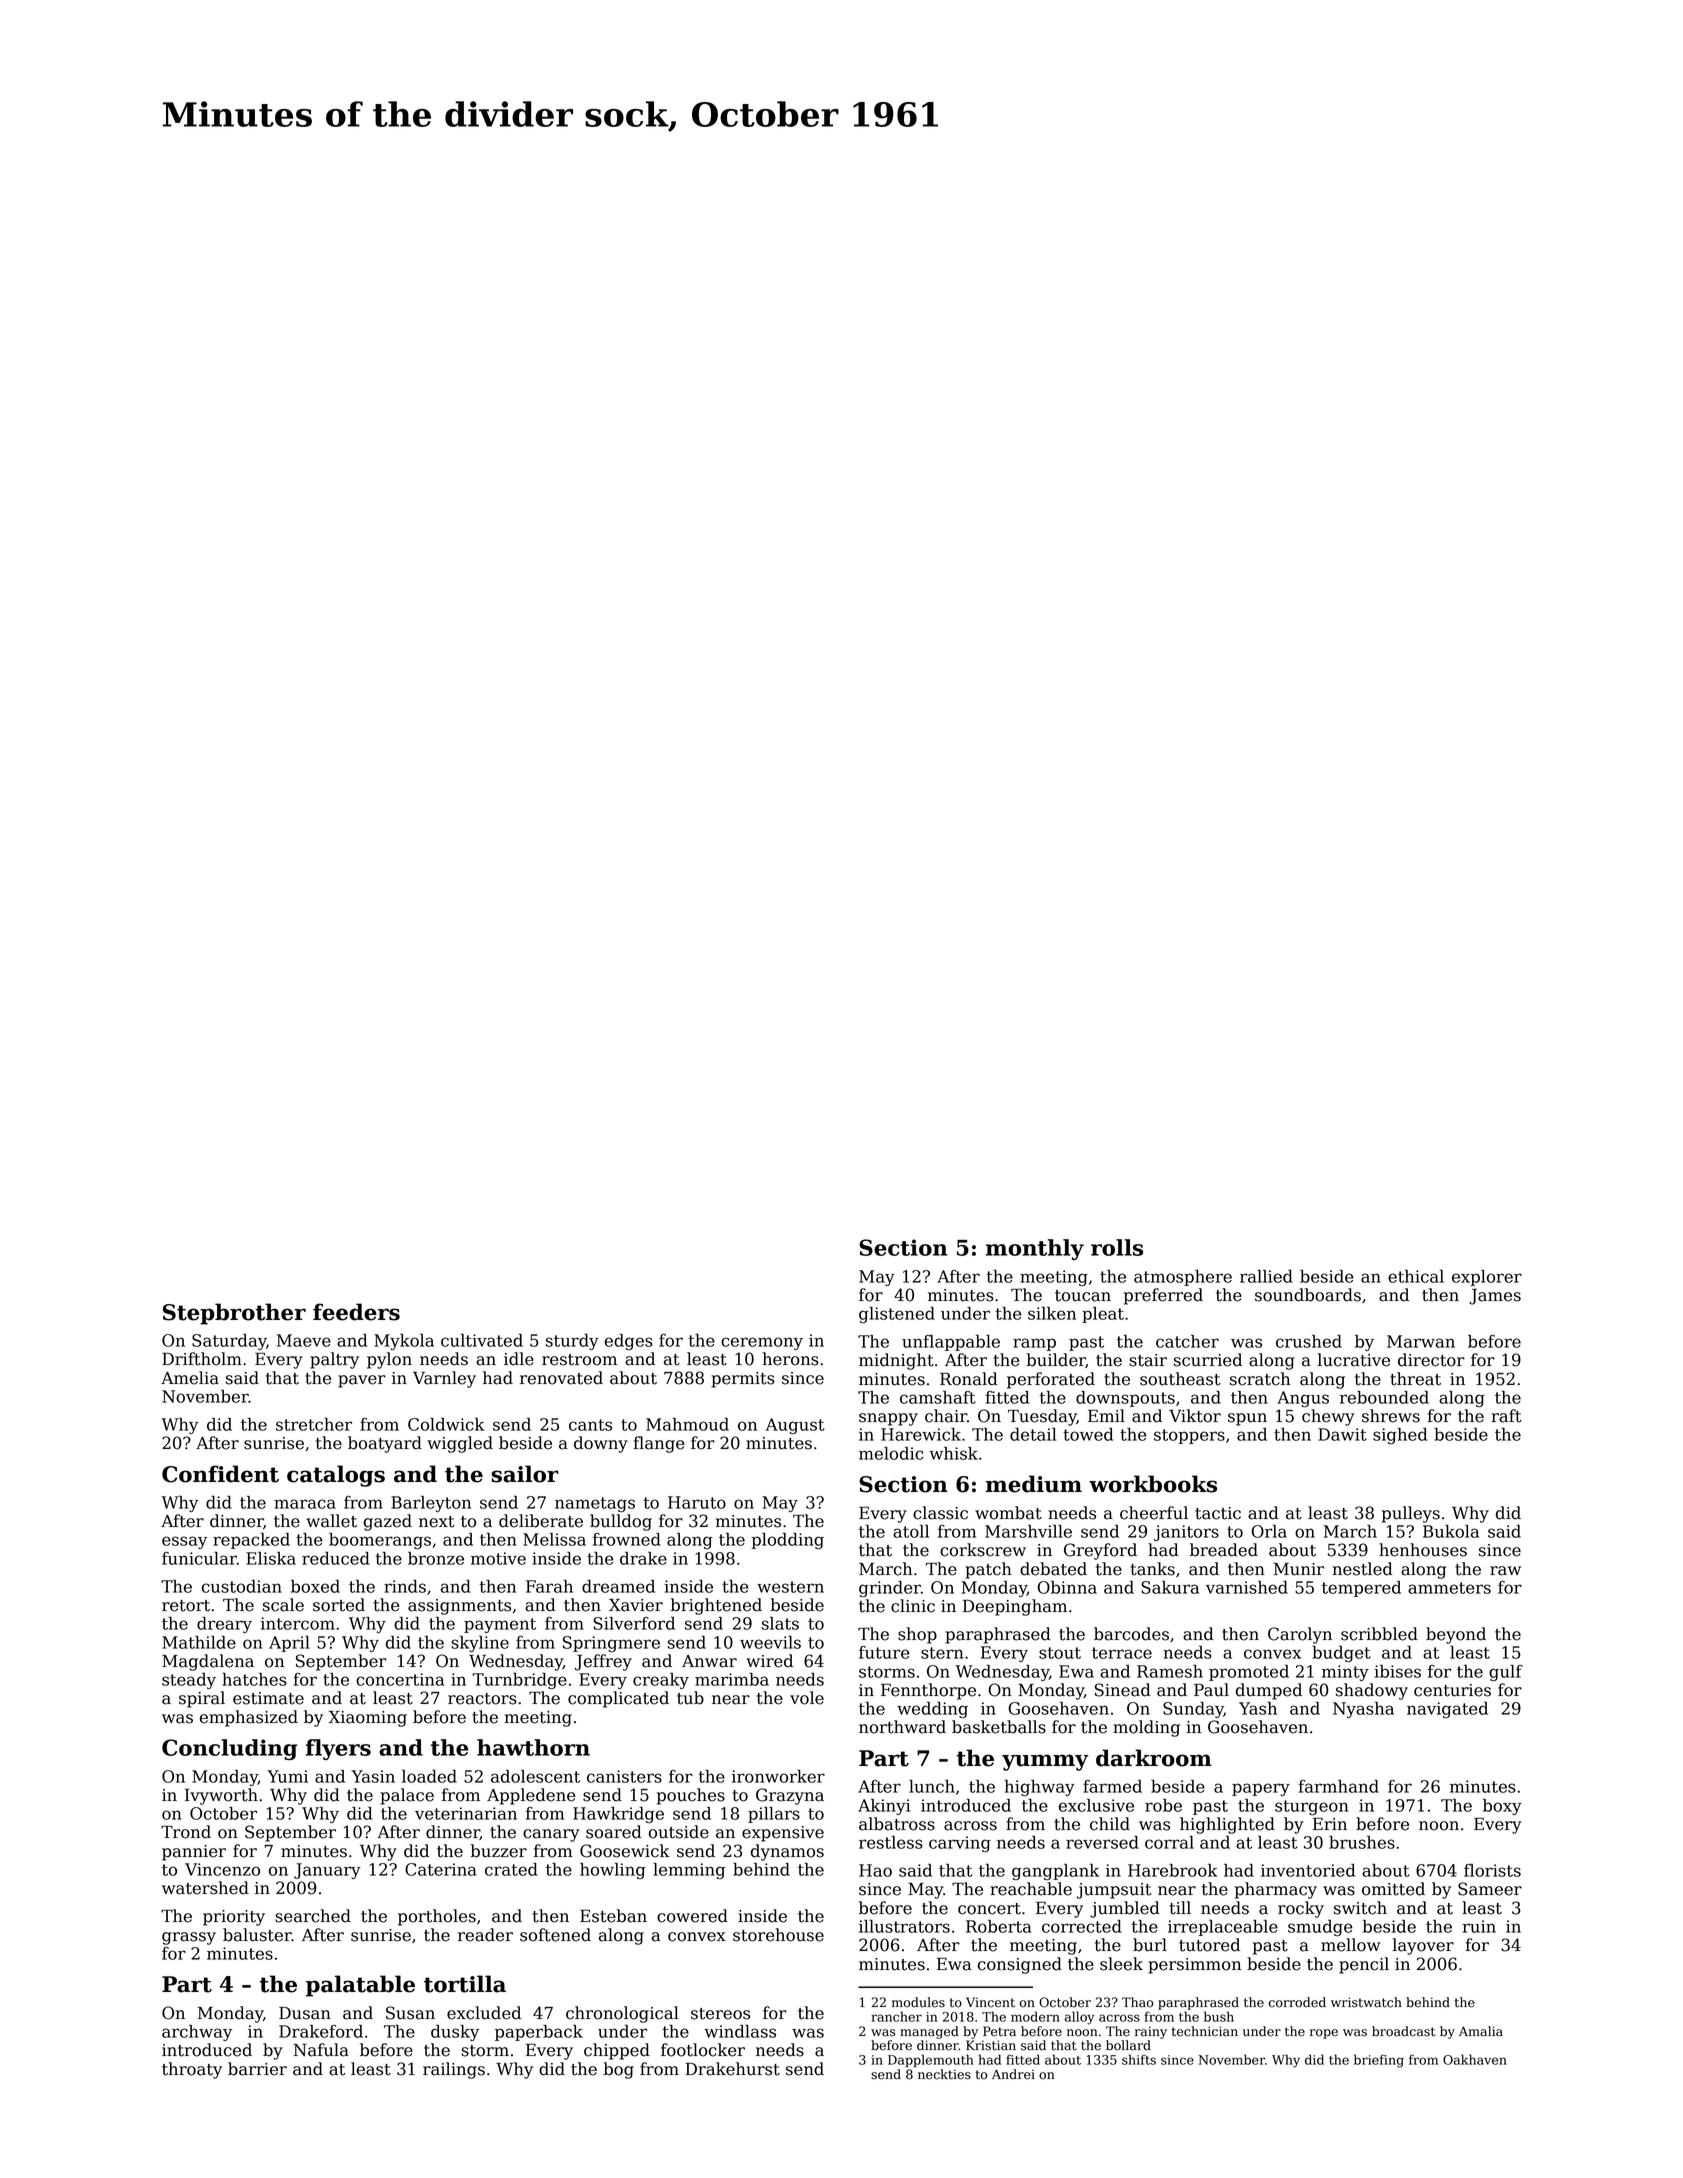 The height and width of the screenshot is (2178, 1683). I want to click on estimate, so click(268, 1698).
